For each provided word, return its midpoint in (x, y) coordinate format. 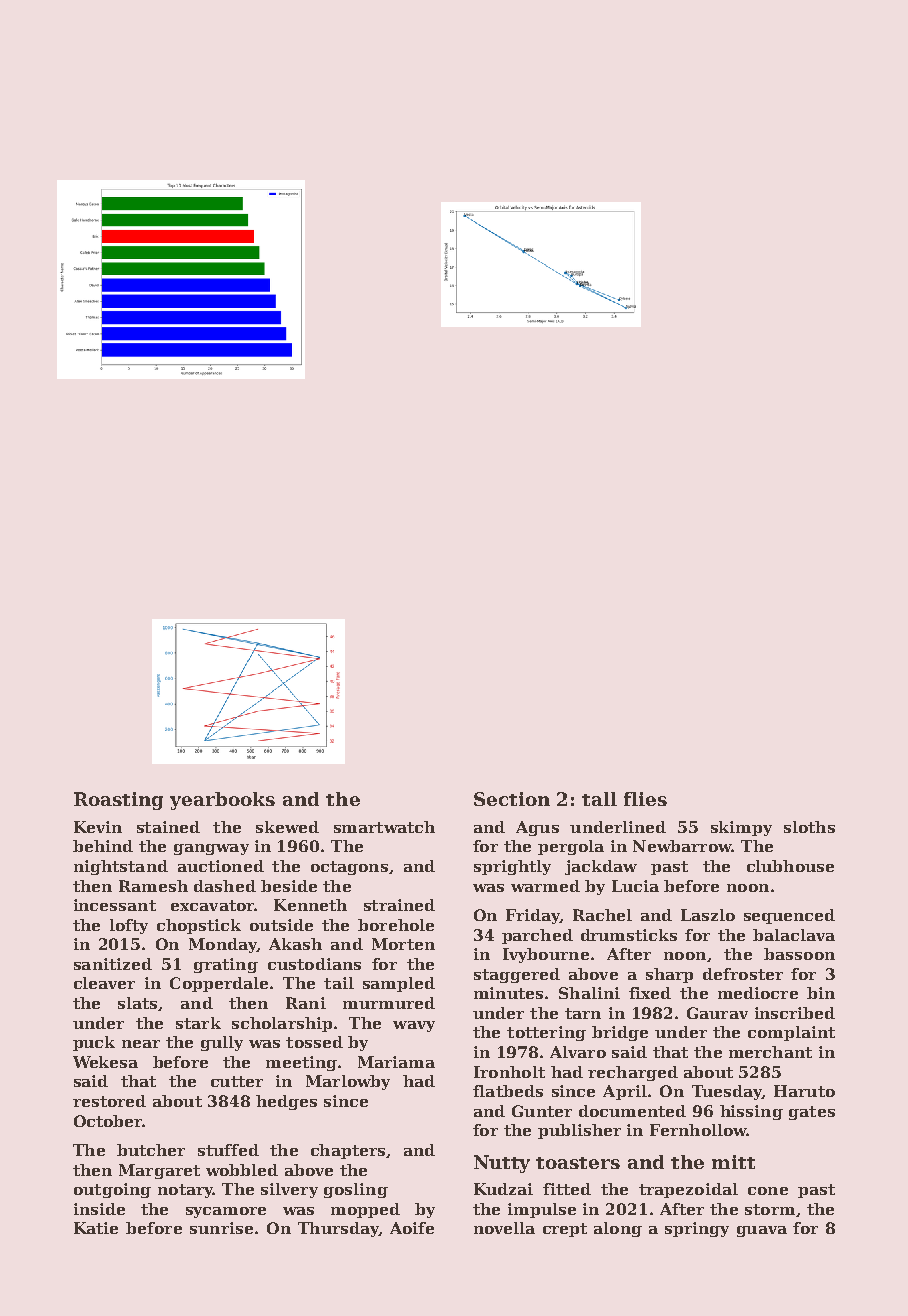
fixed (650, 993)
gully (222, 1043)
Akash (295, 944)
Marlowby (348, 1082)
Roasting (118, 801)
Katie (96, 1228)
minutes (508, 993)
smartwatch (384, 827)
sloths (809, 827)
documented (632, 1111)
